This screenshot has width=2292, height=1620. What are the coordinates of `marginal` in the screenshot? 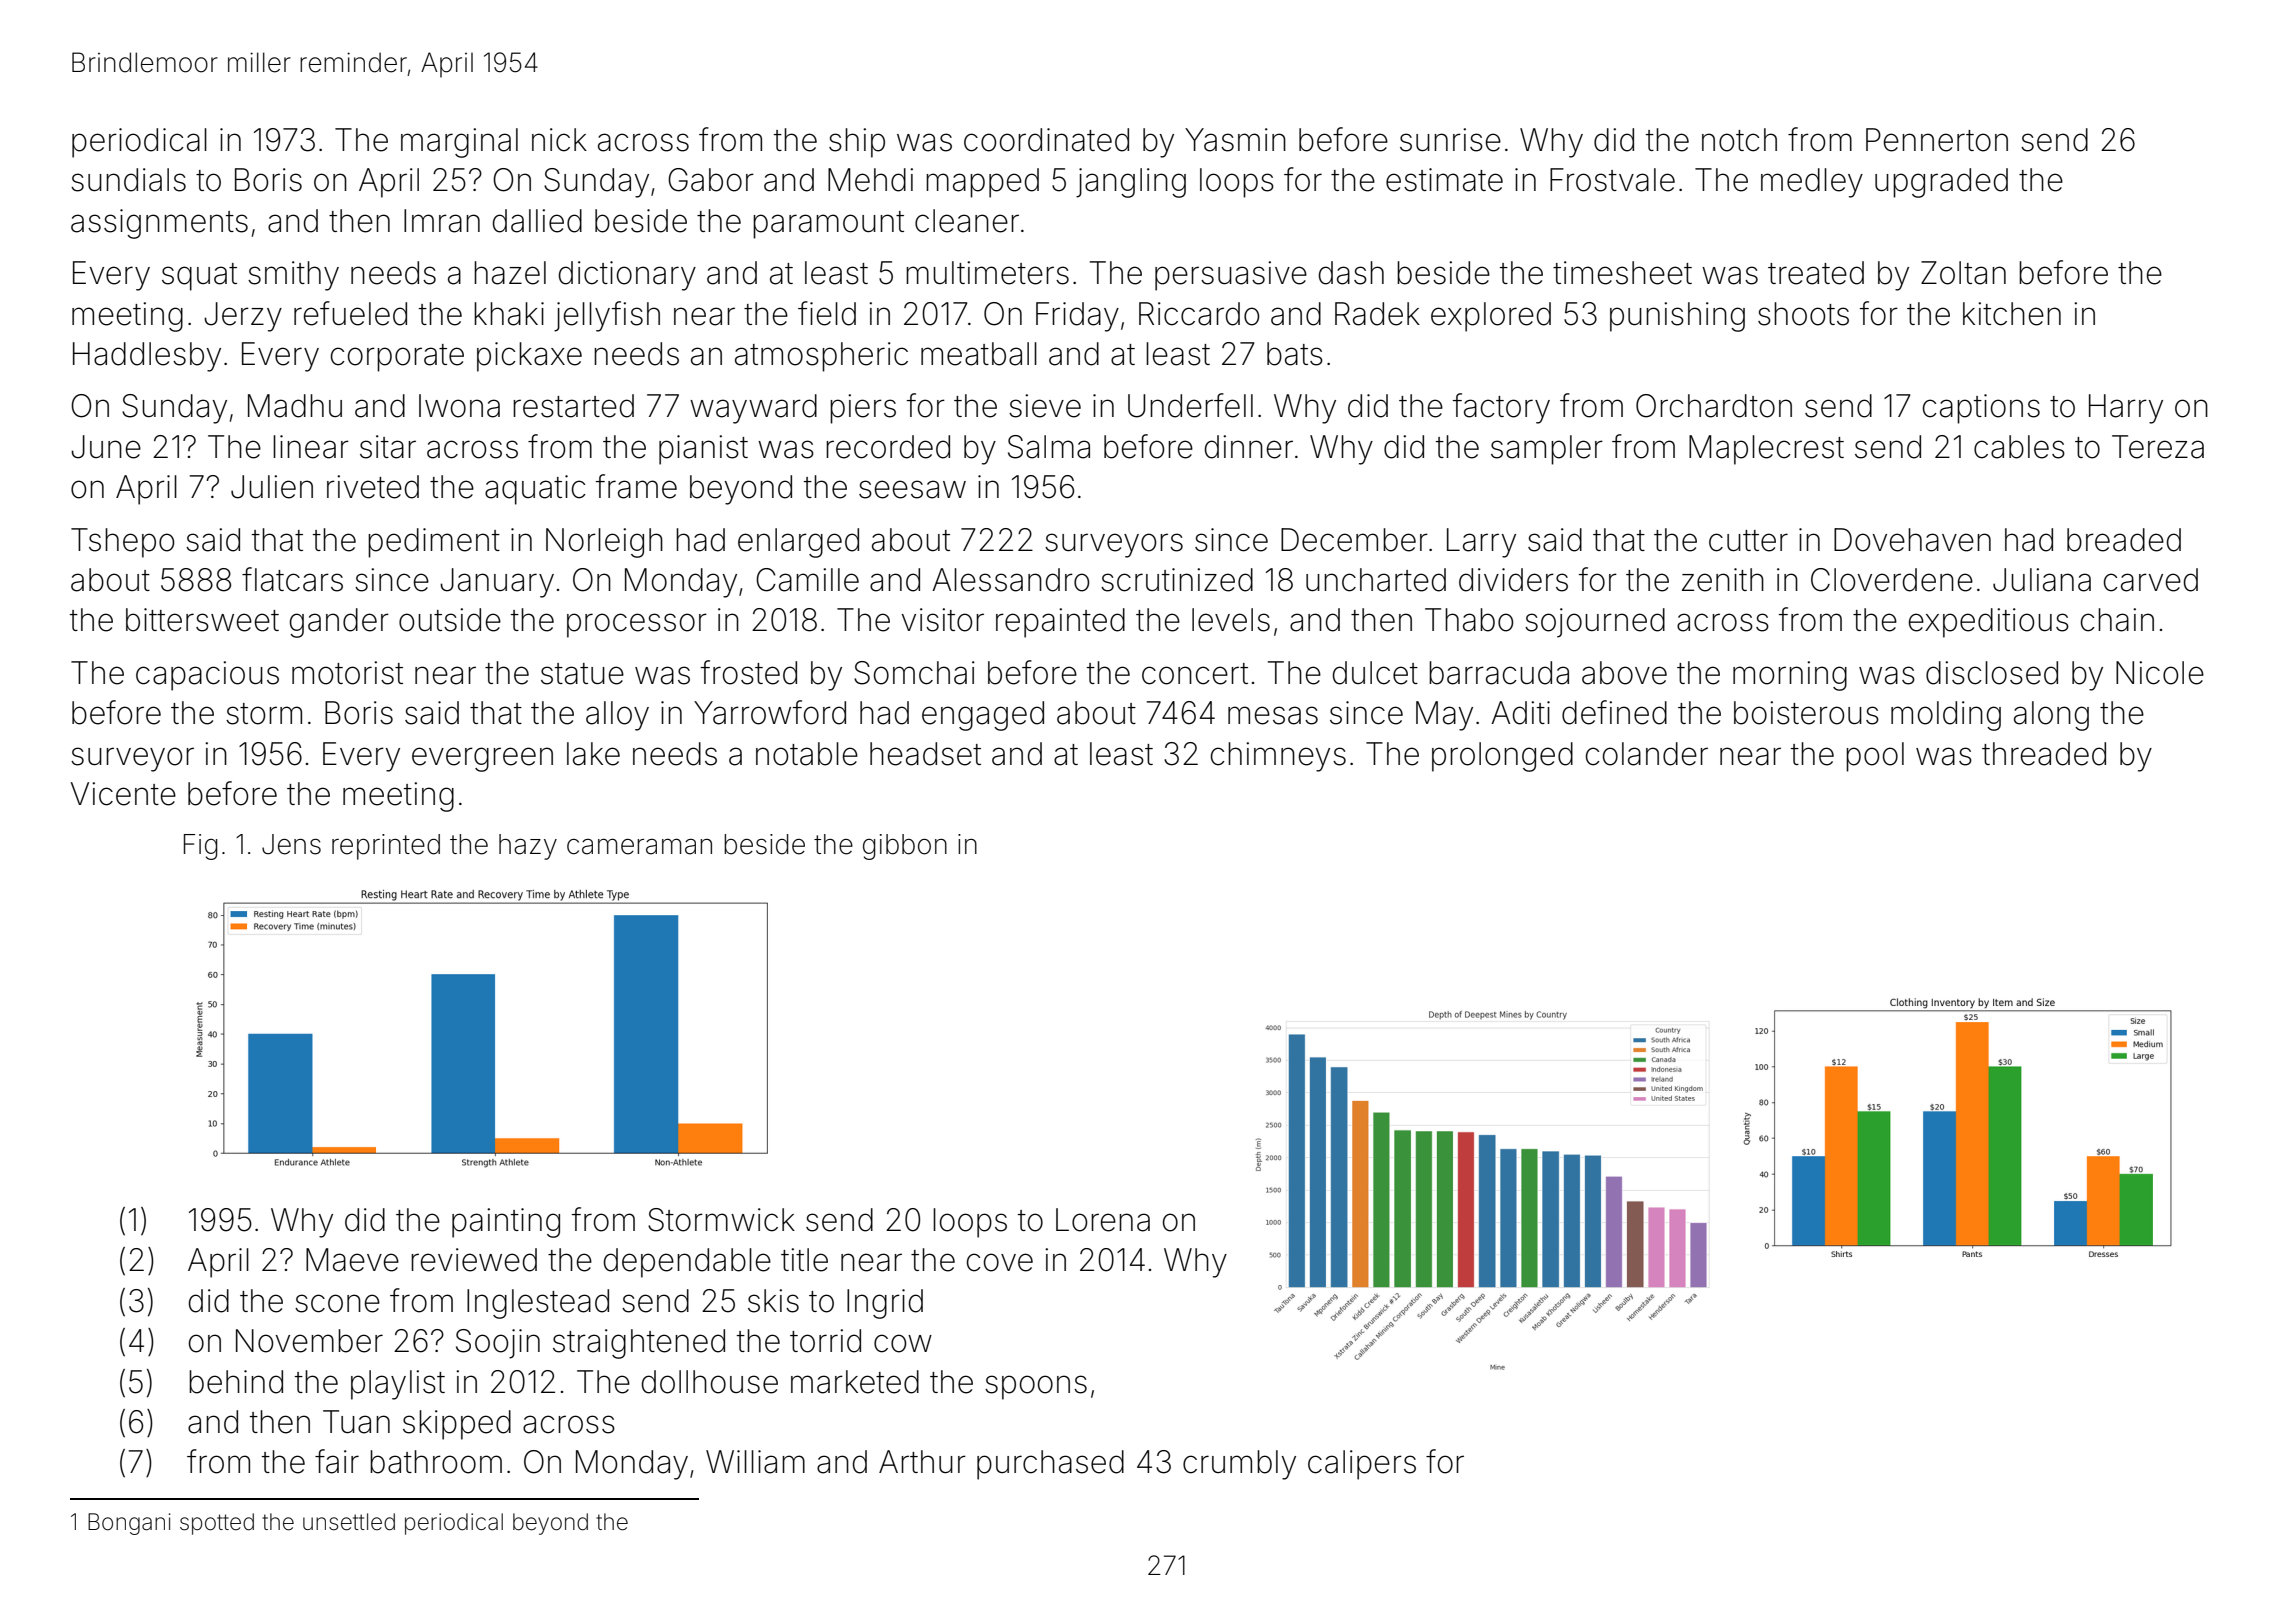 It's located at (459, 143).
